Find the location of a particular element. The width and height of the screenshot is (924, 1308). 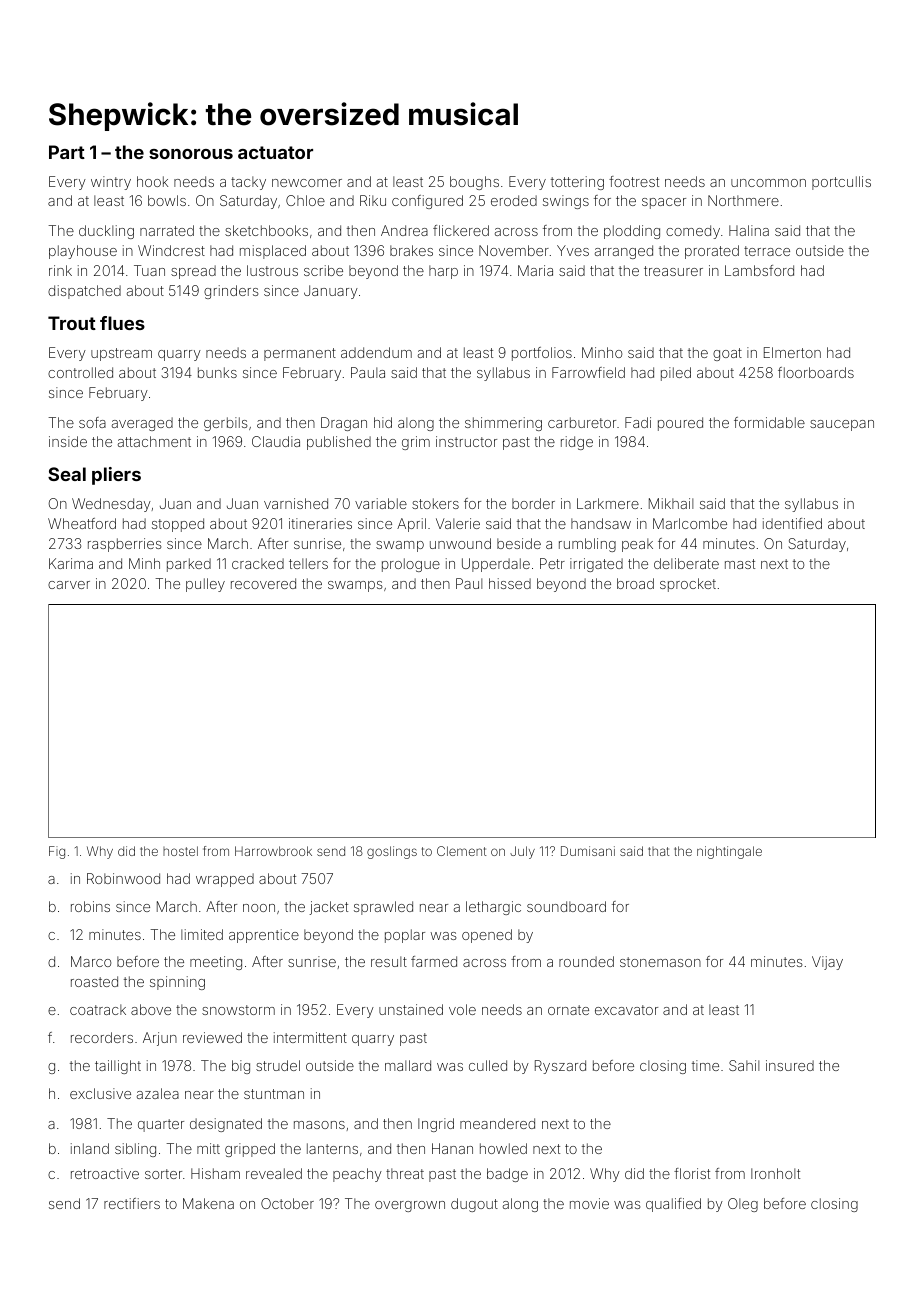

eroded is located at coordinates (514, 200).
